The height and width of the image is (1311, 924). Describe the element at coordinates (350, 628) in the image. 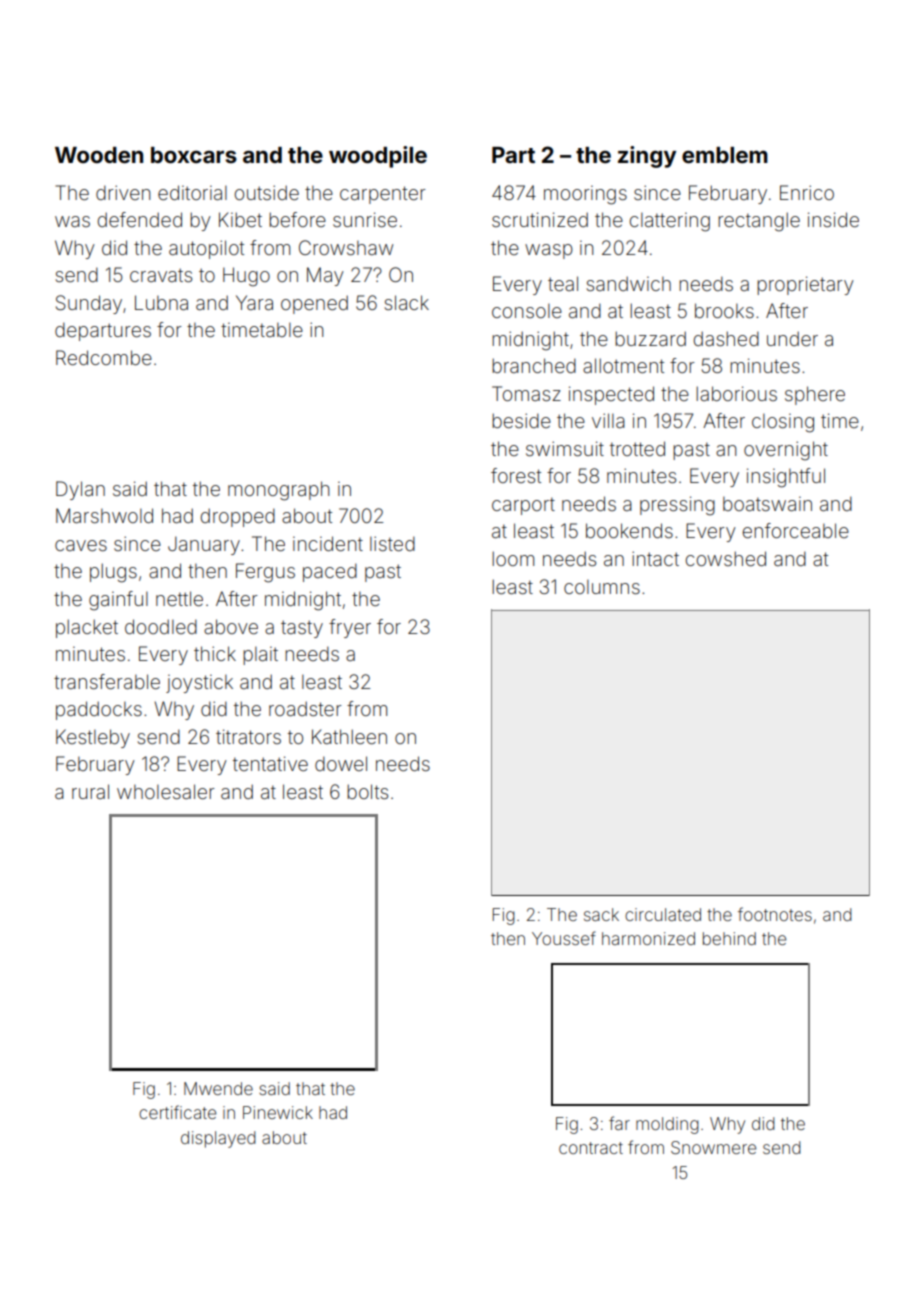

I see `fryer` at that location.
